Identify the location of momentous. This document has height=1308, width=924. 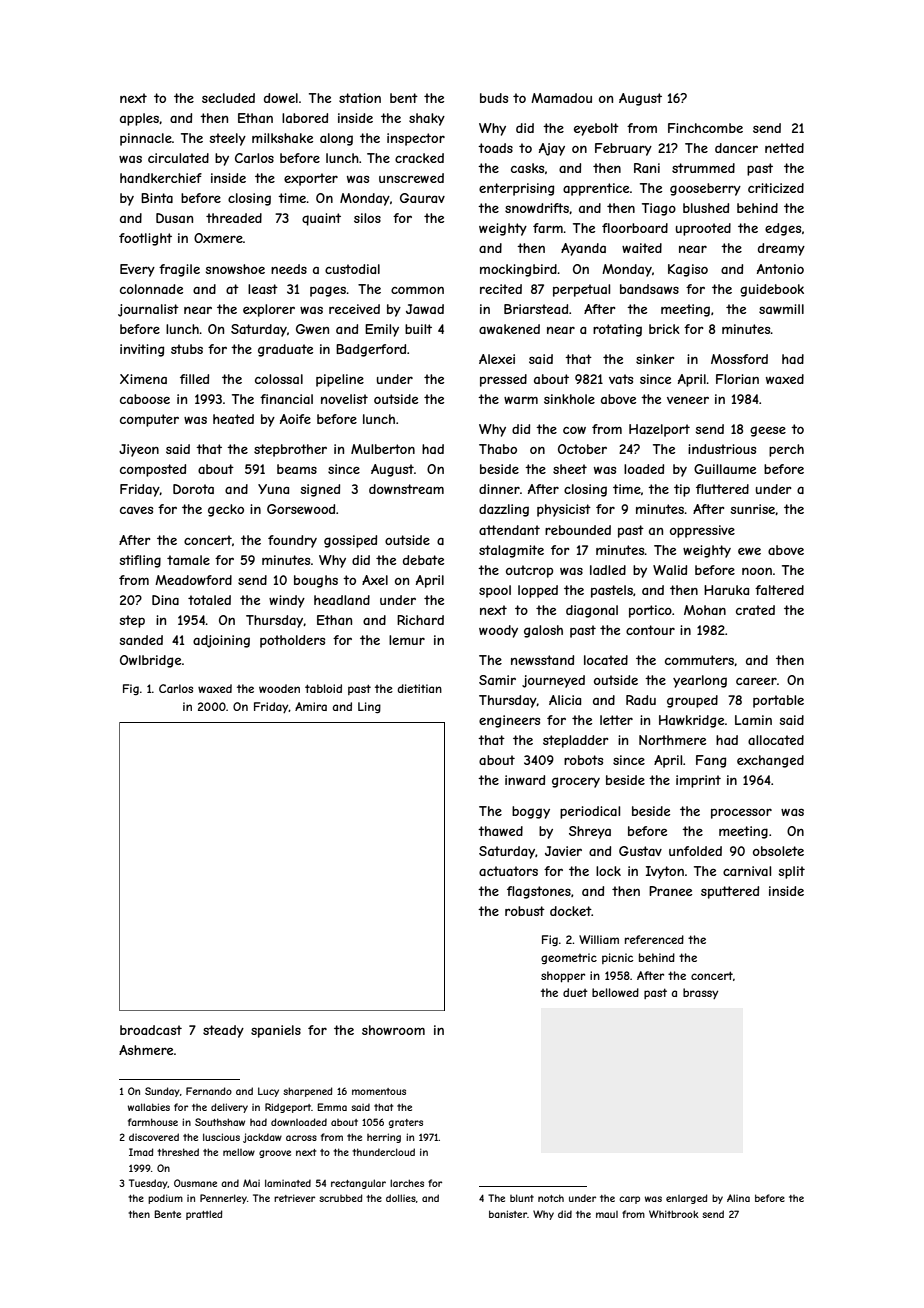
(379, 1091).
